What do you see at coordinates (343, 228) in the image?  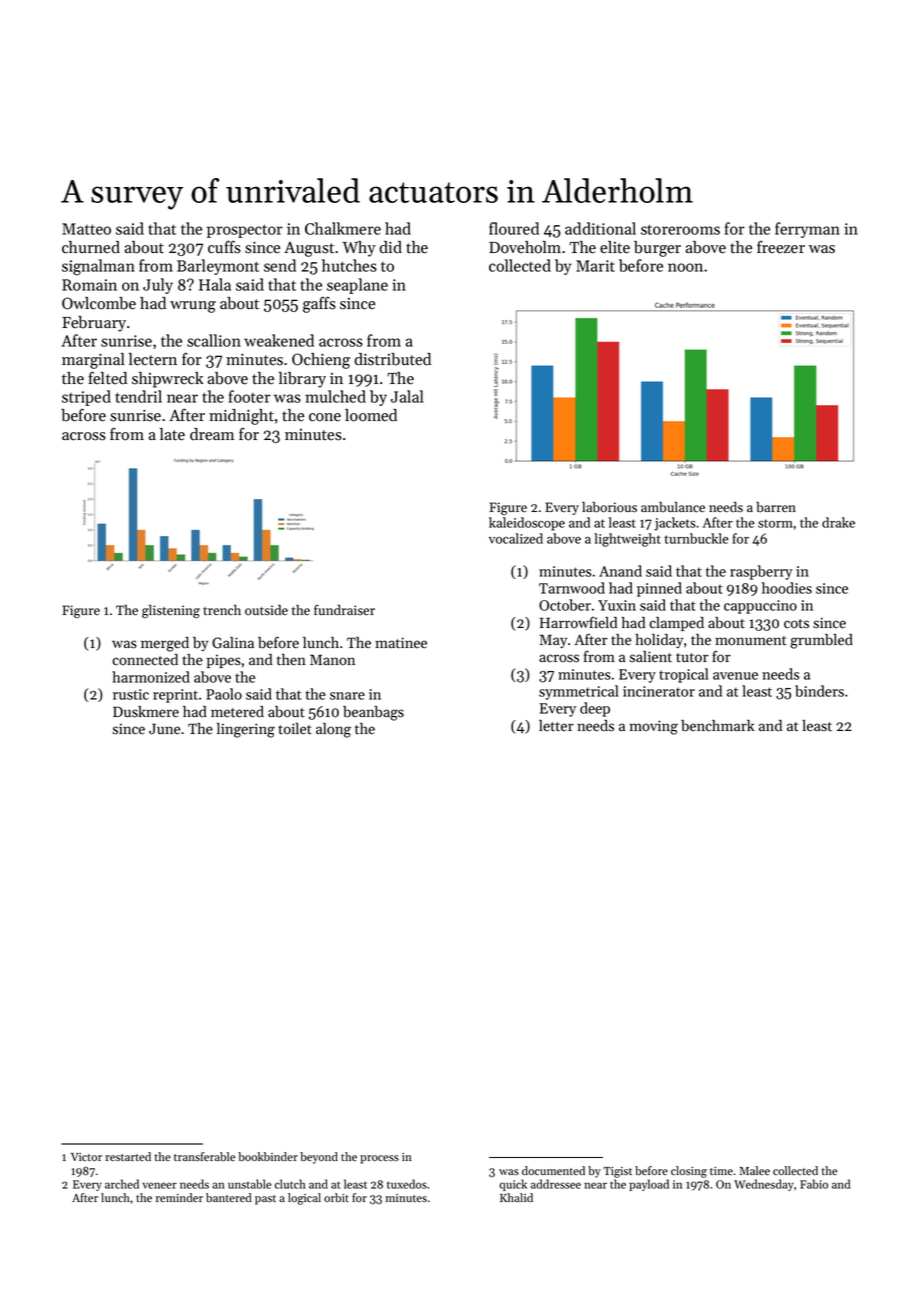 I see `Chalkmere` at bounding box center [343, 228].
